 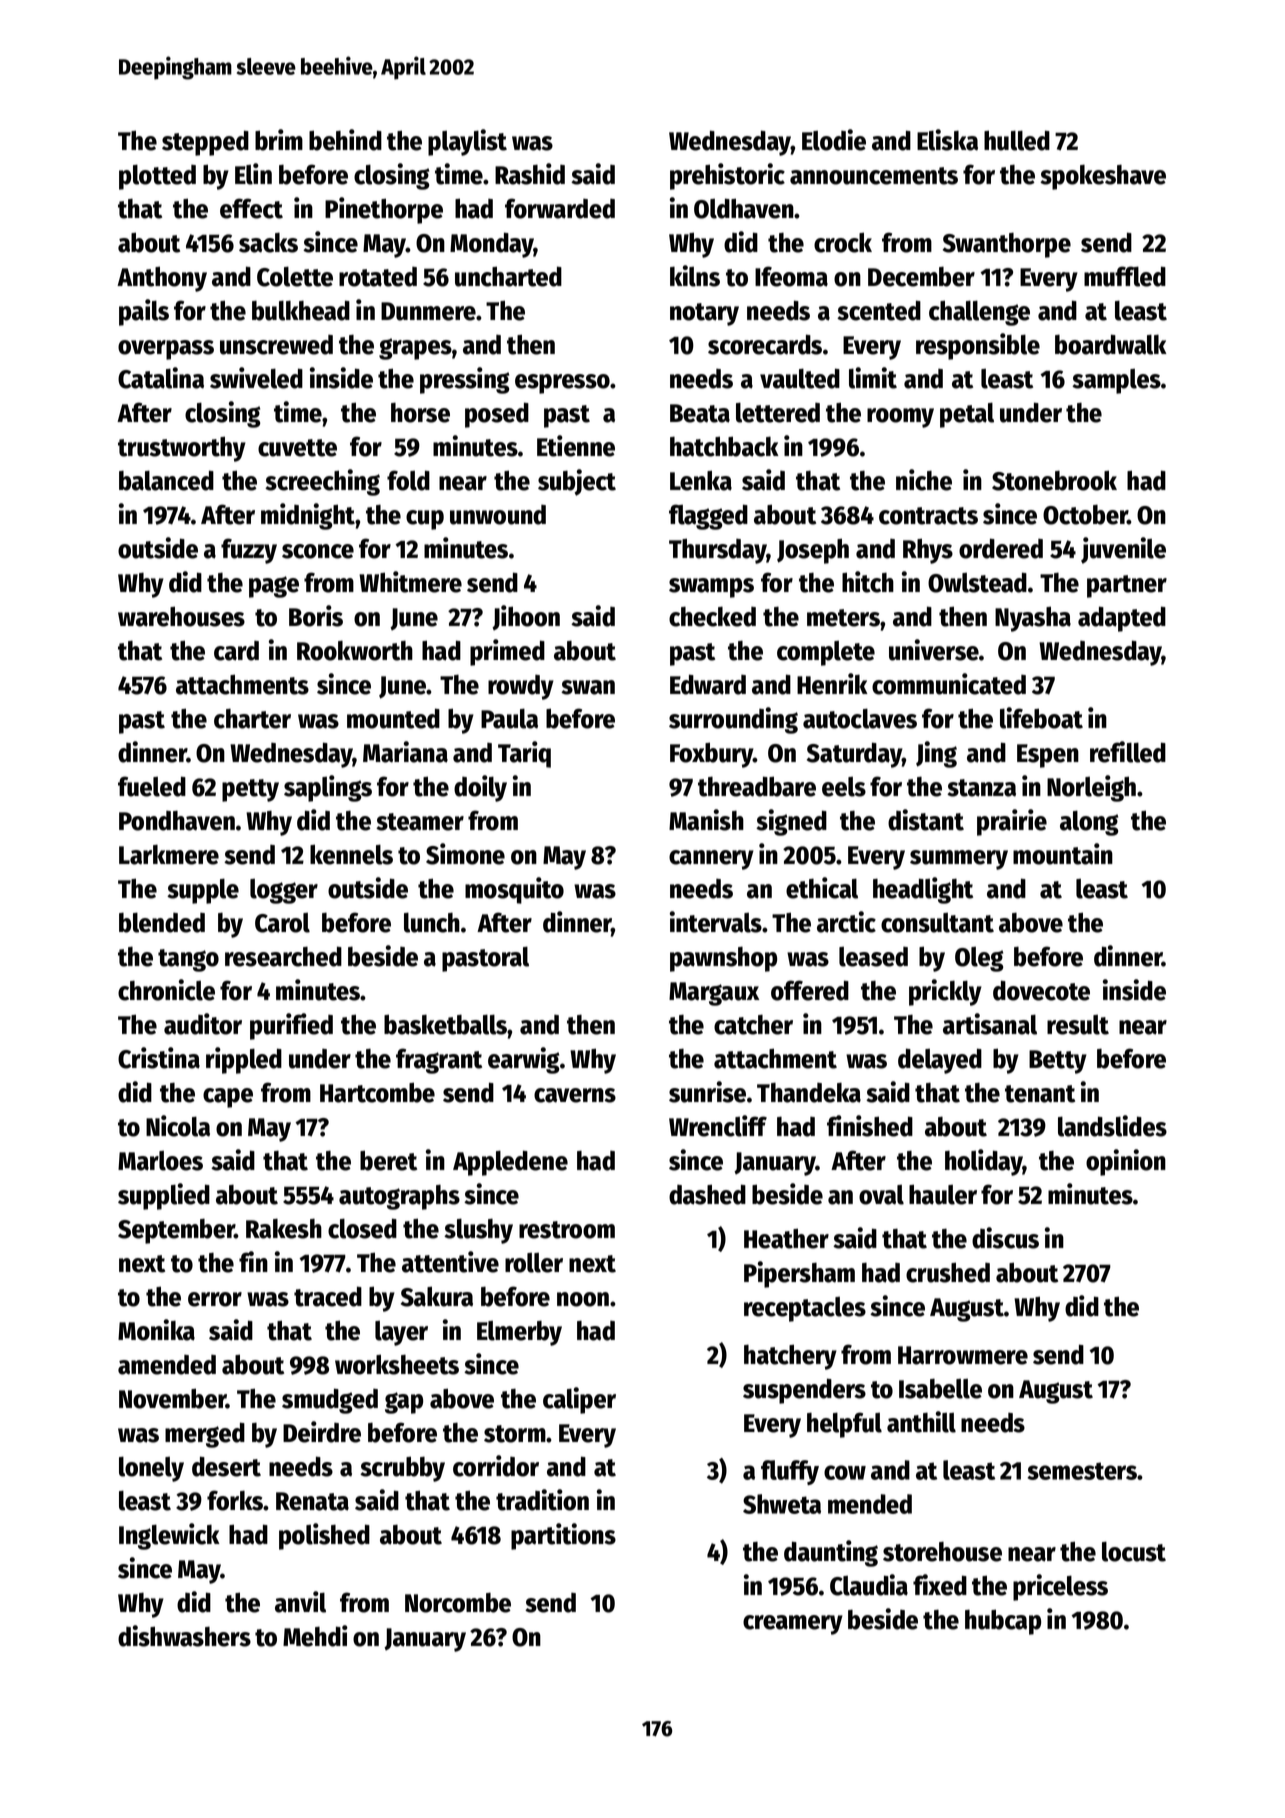 I want to click on Edward, so click(x=708, y=684).
